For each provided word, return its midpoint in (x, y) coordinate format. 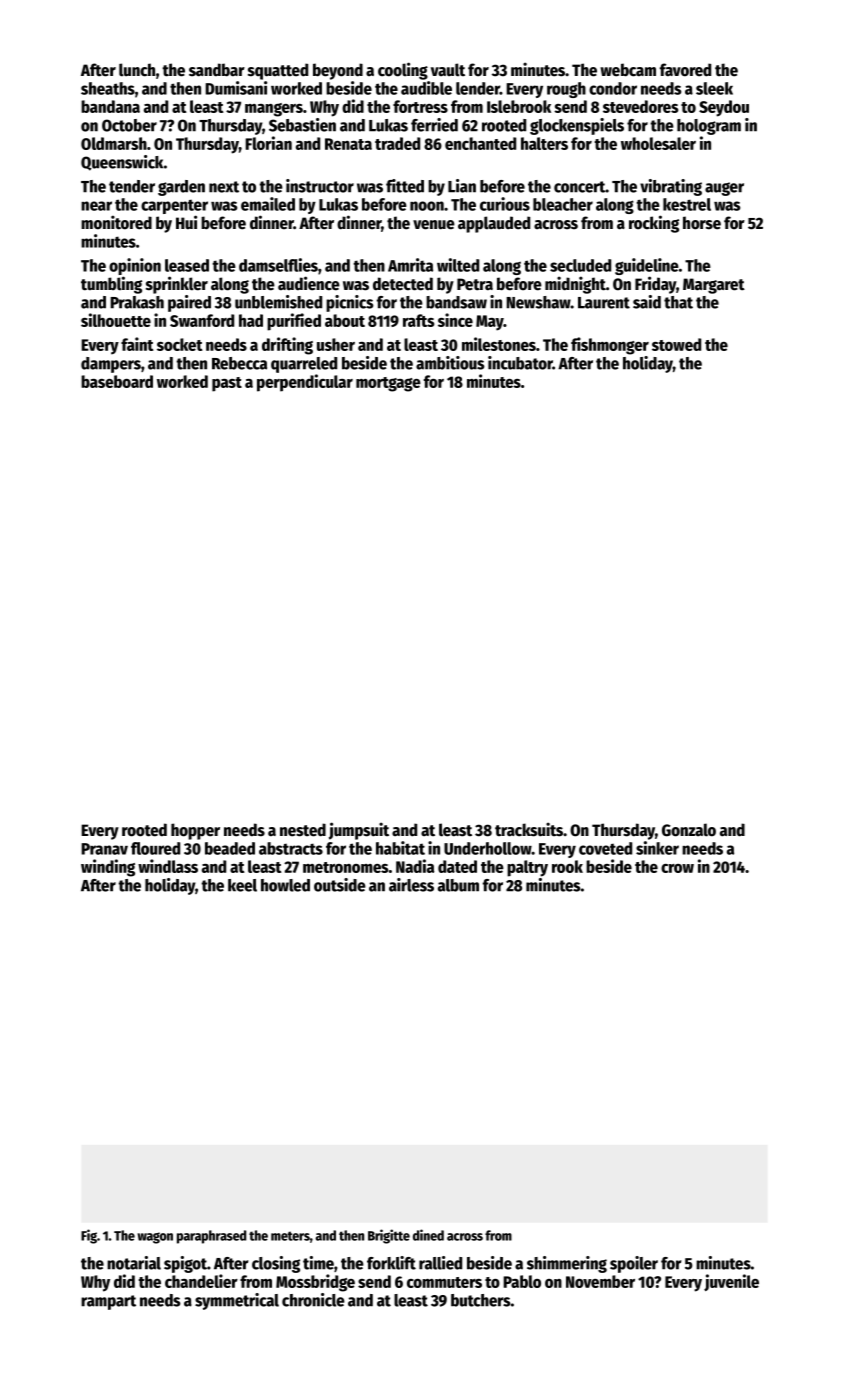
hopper (195, 831)
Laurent (604, 303)
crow (677, 868)
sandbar (217, 70)
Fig (89, 1236)
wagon (155, 1238)
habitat (400, 848)
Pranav (104, 849)
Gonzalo (689, 830)
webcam (628, 70)
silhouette (116, 320)
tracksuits (529, 829)
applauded (494, 224)
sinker (657, 848)
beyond (338, 71)
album (458, 885)
